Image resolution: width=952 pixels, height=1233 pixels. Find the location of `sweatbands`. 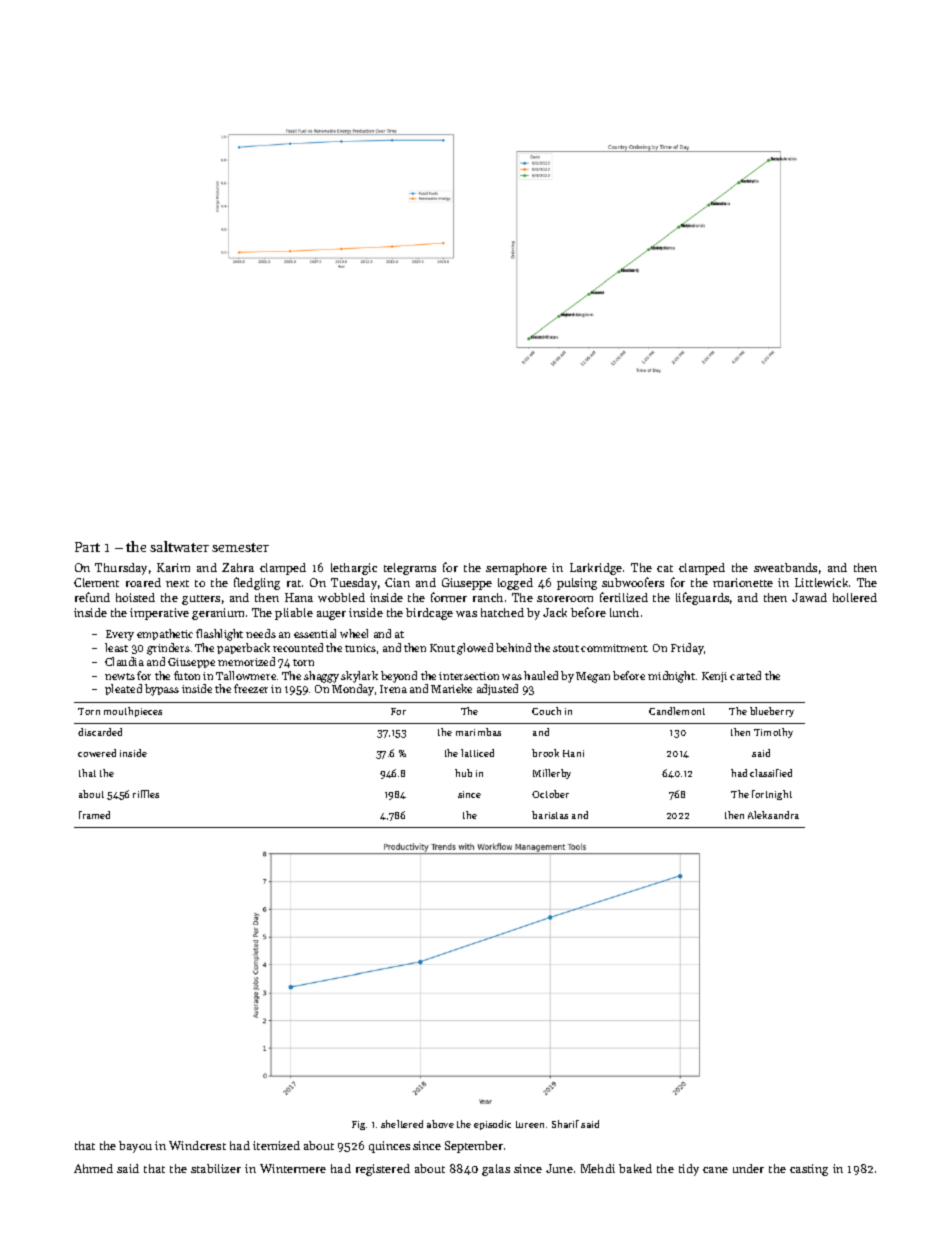

sweatbands is located at coordinates (785, 567).
